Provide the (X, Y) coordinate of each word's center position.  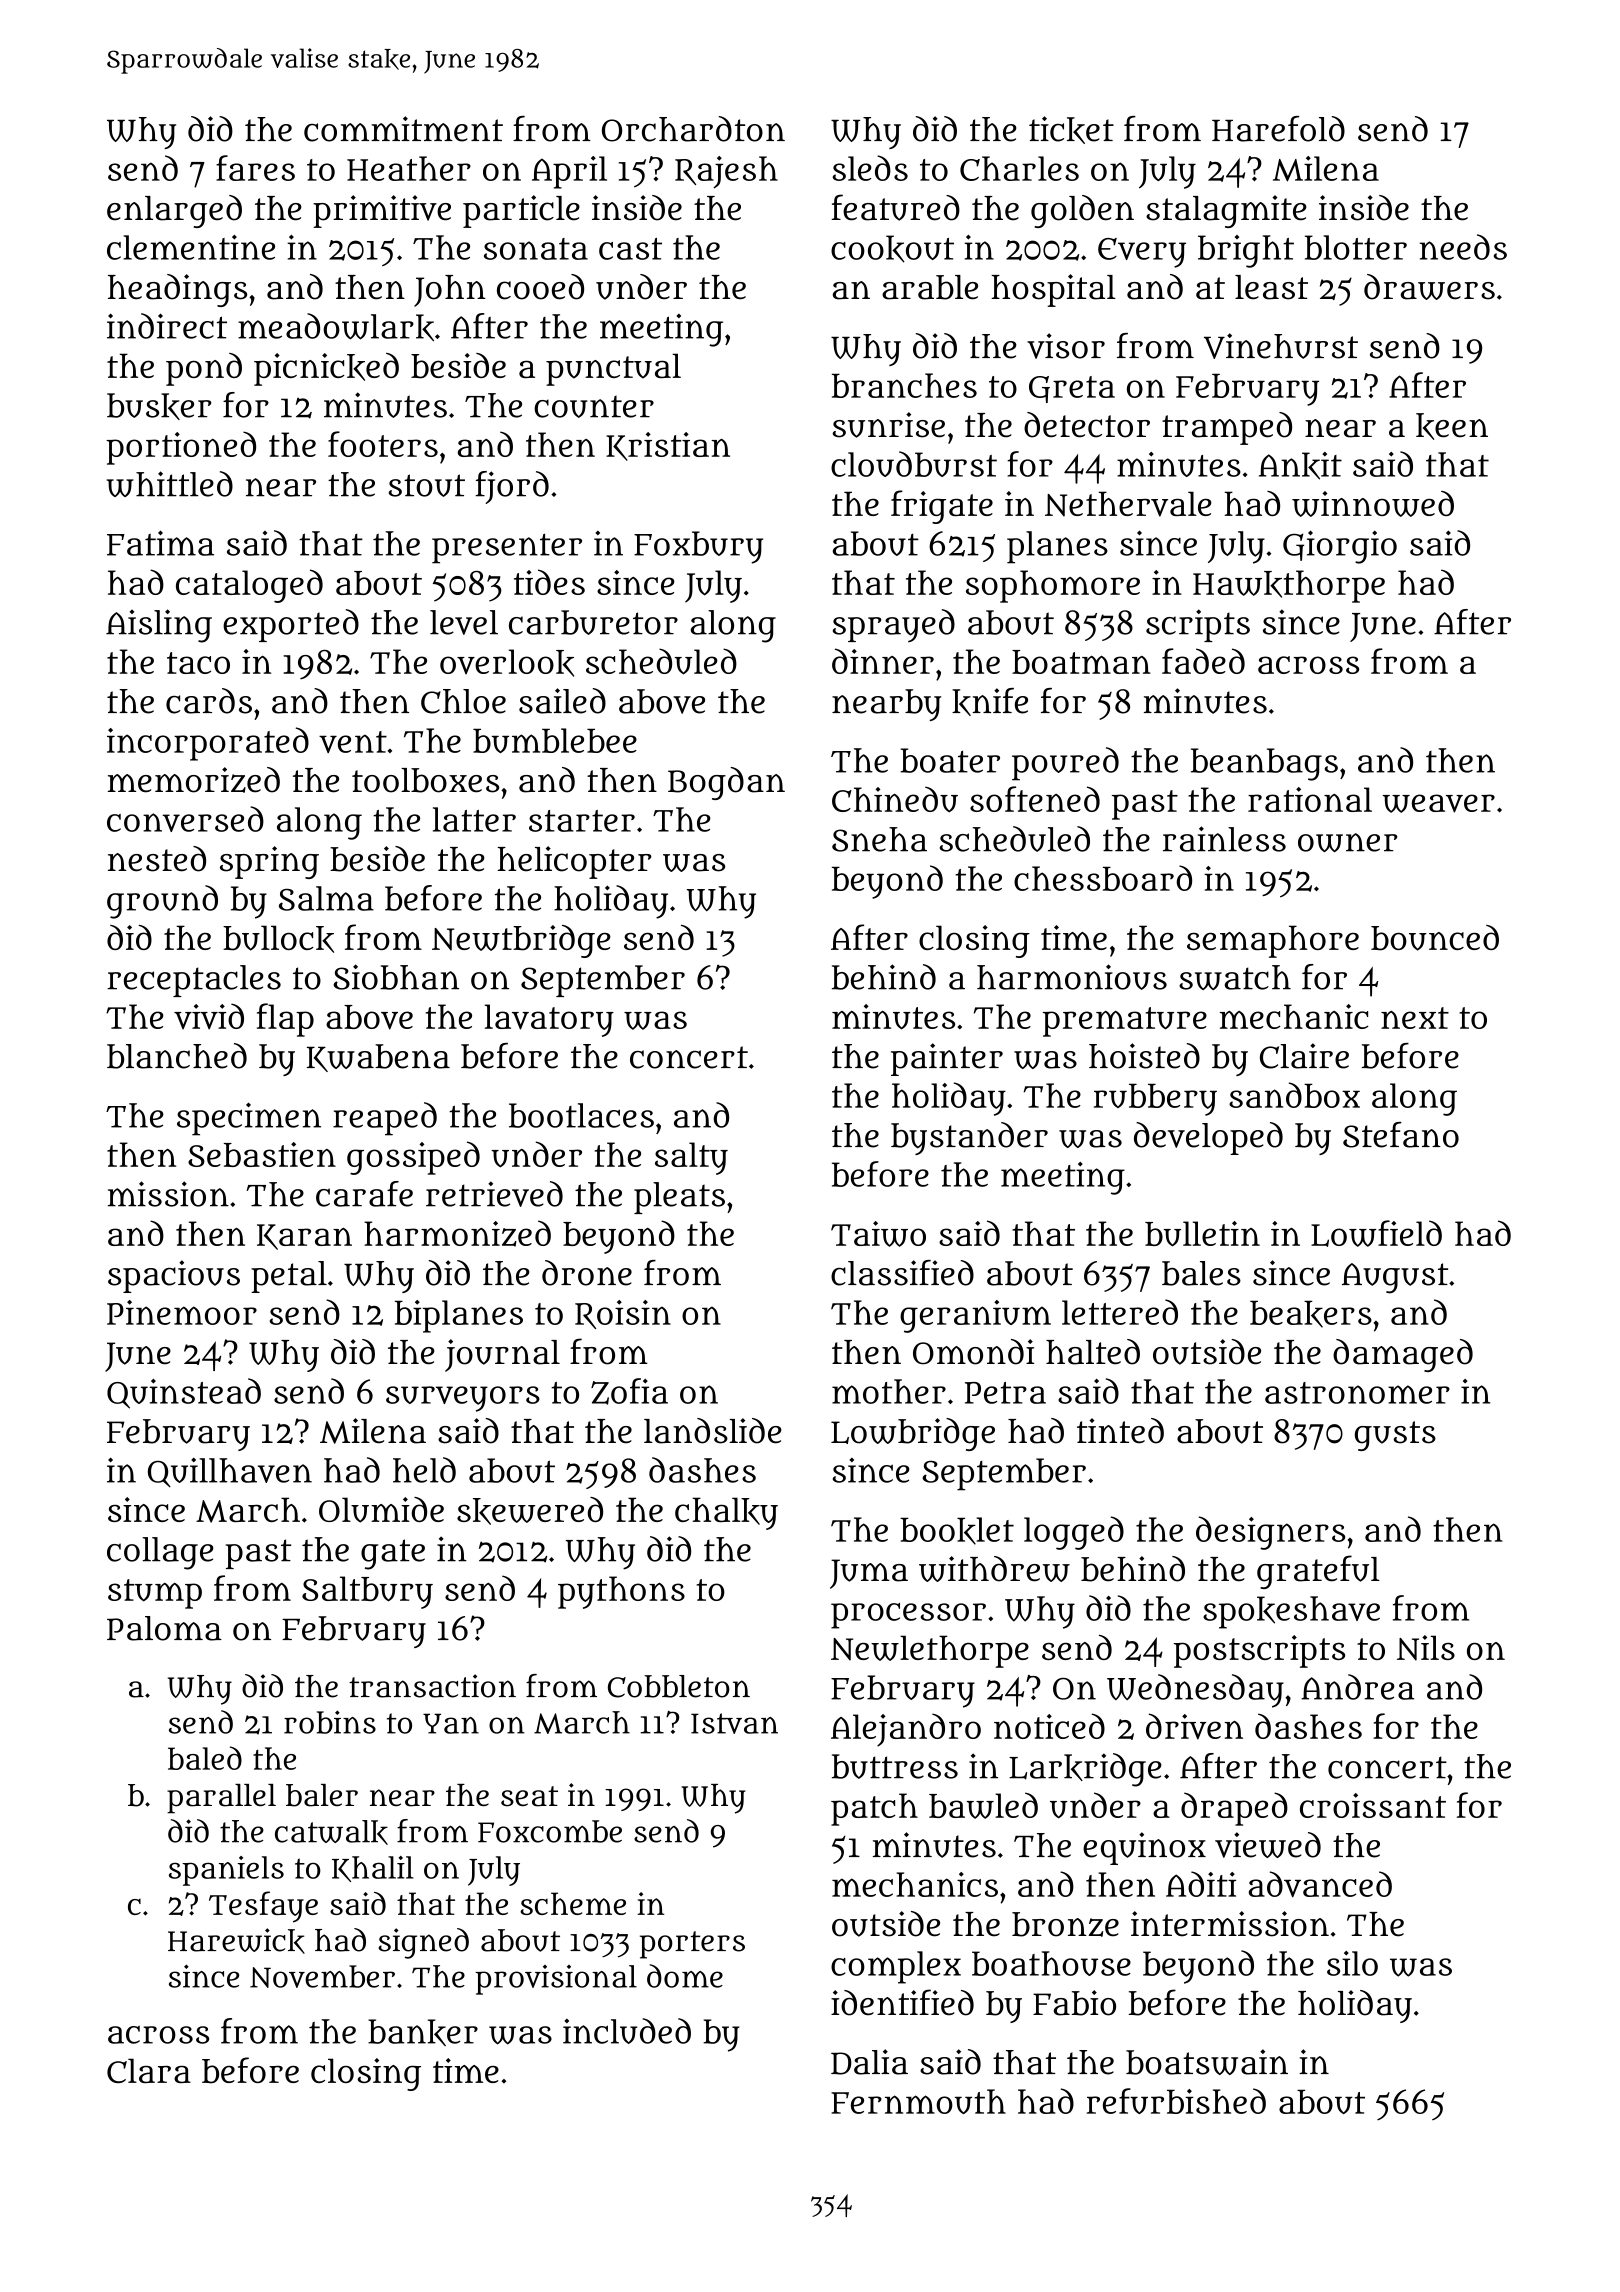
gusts (1395, 1436)
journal (502, 1355)
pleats (679, 1198)
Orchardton (693, 129)
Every (1142, 253)
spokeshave (1291, 1612)
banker (423, 2032)
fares (255, 168)
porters (692, 1945)
